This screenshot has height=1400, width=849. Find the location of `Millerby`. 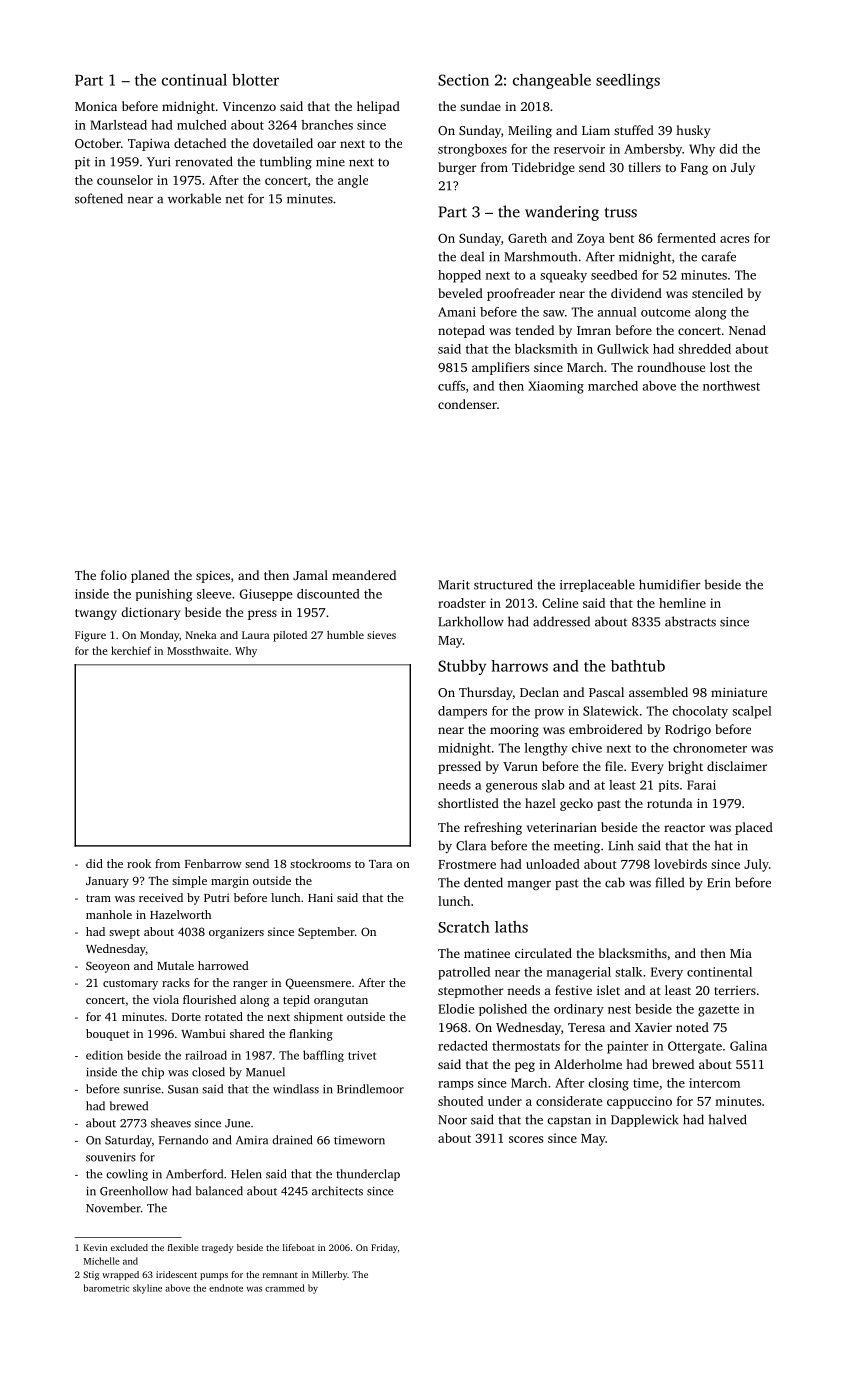

Millerby is located at coordinates (329, 1275).
